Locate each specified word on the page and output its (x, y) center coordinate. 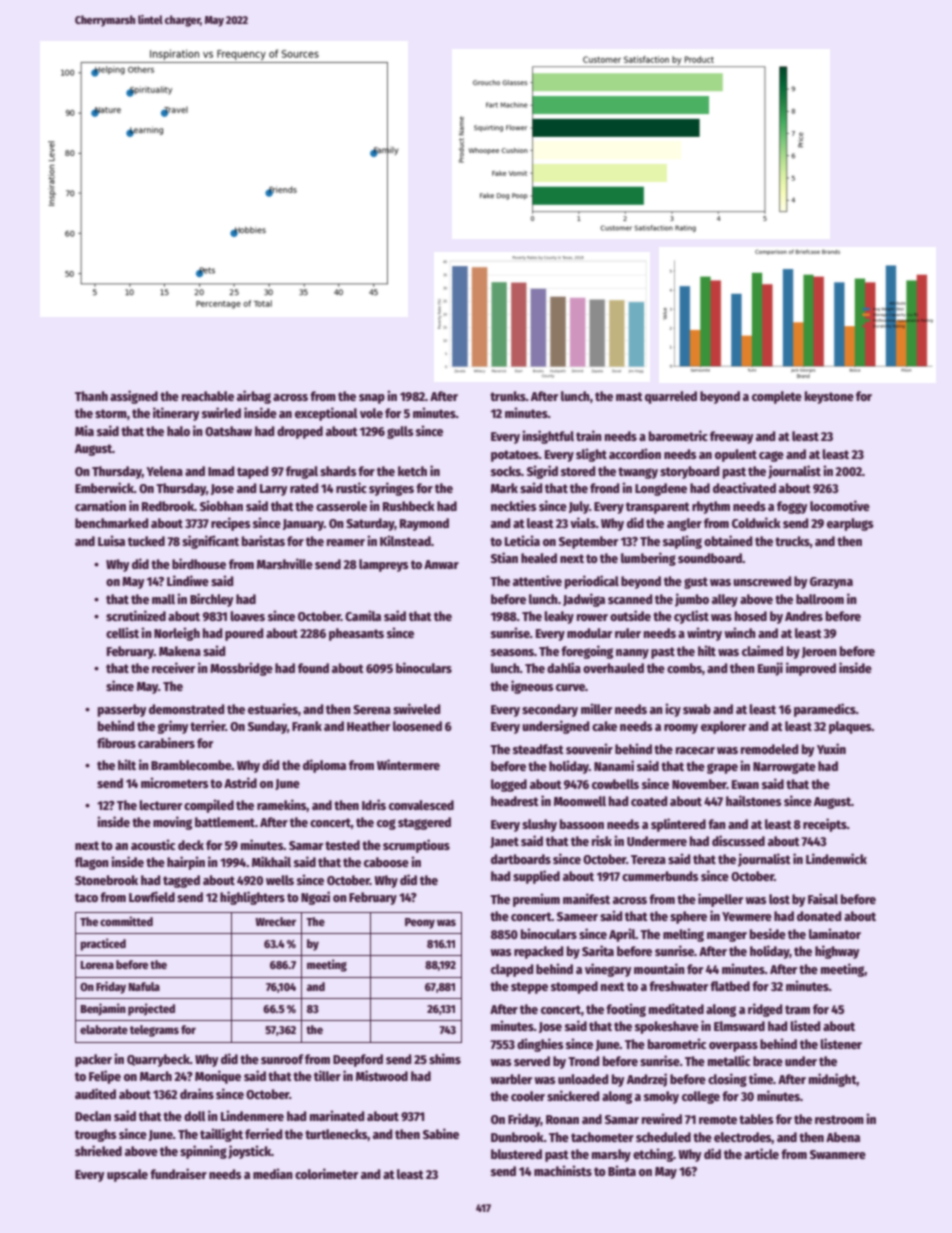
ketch (412, 471)
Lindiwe (188, 580)
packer (93, 1060)
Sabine (441, 1133)
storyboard (689, 472)
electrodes (743, 1138)
